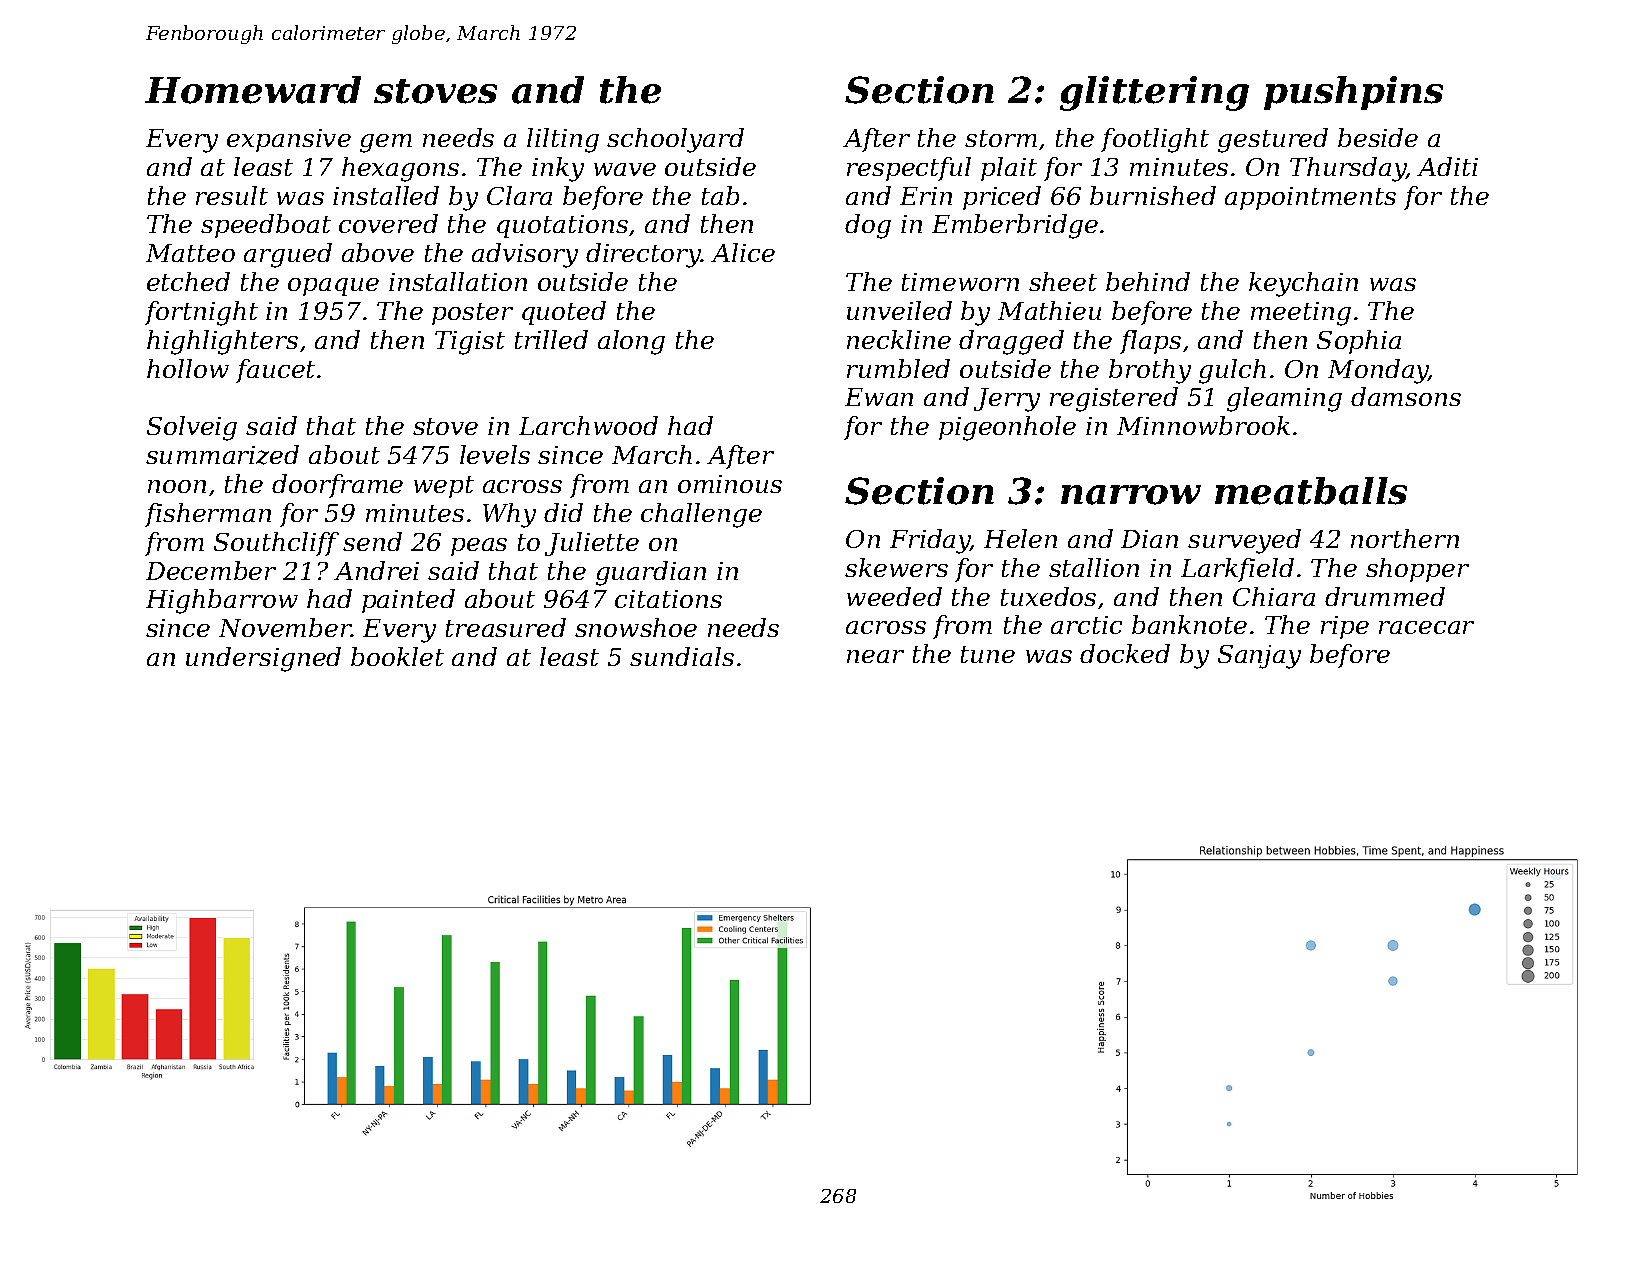 This document has height=1268, width=1641. Describe the element at coordinates (564, 313) in the document. I see `quoted` at that location.
